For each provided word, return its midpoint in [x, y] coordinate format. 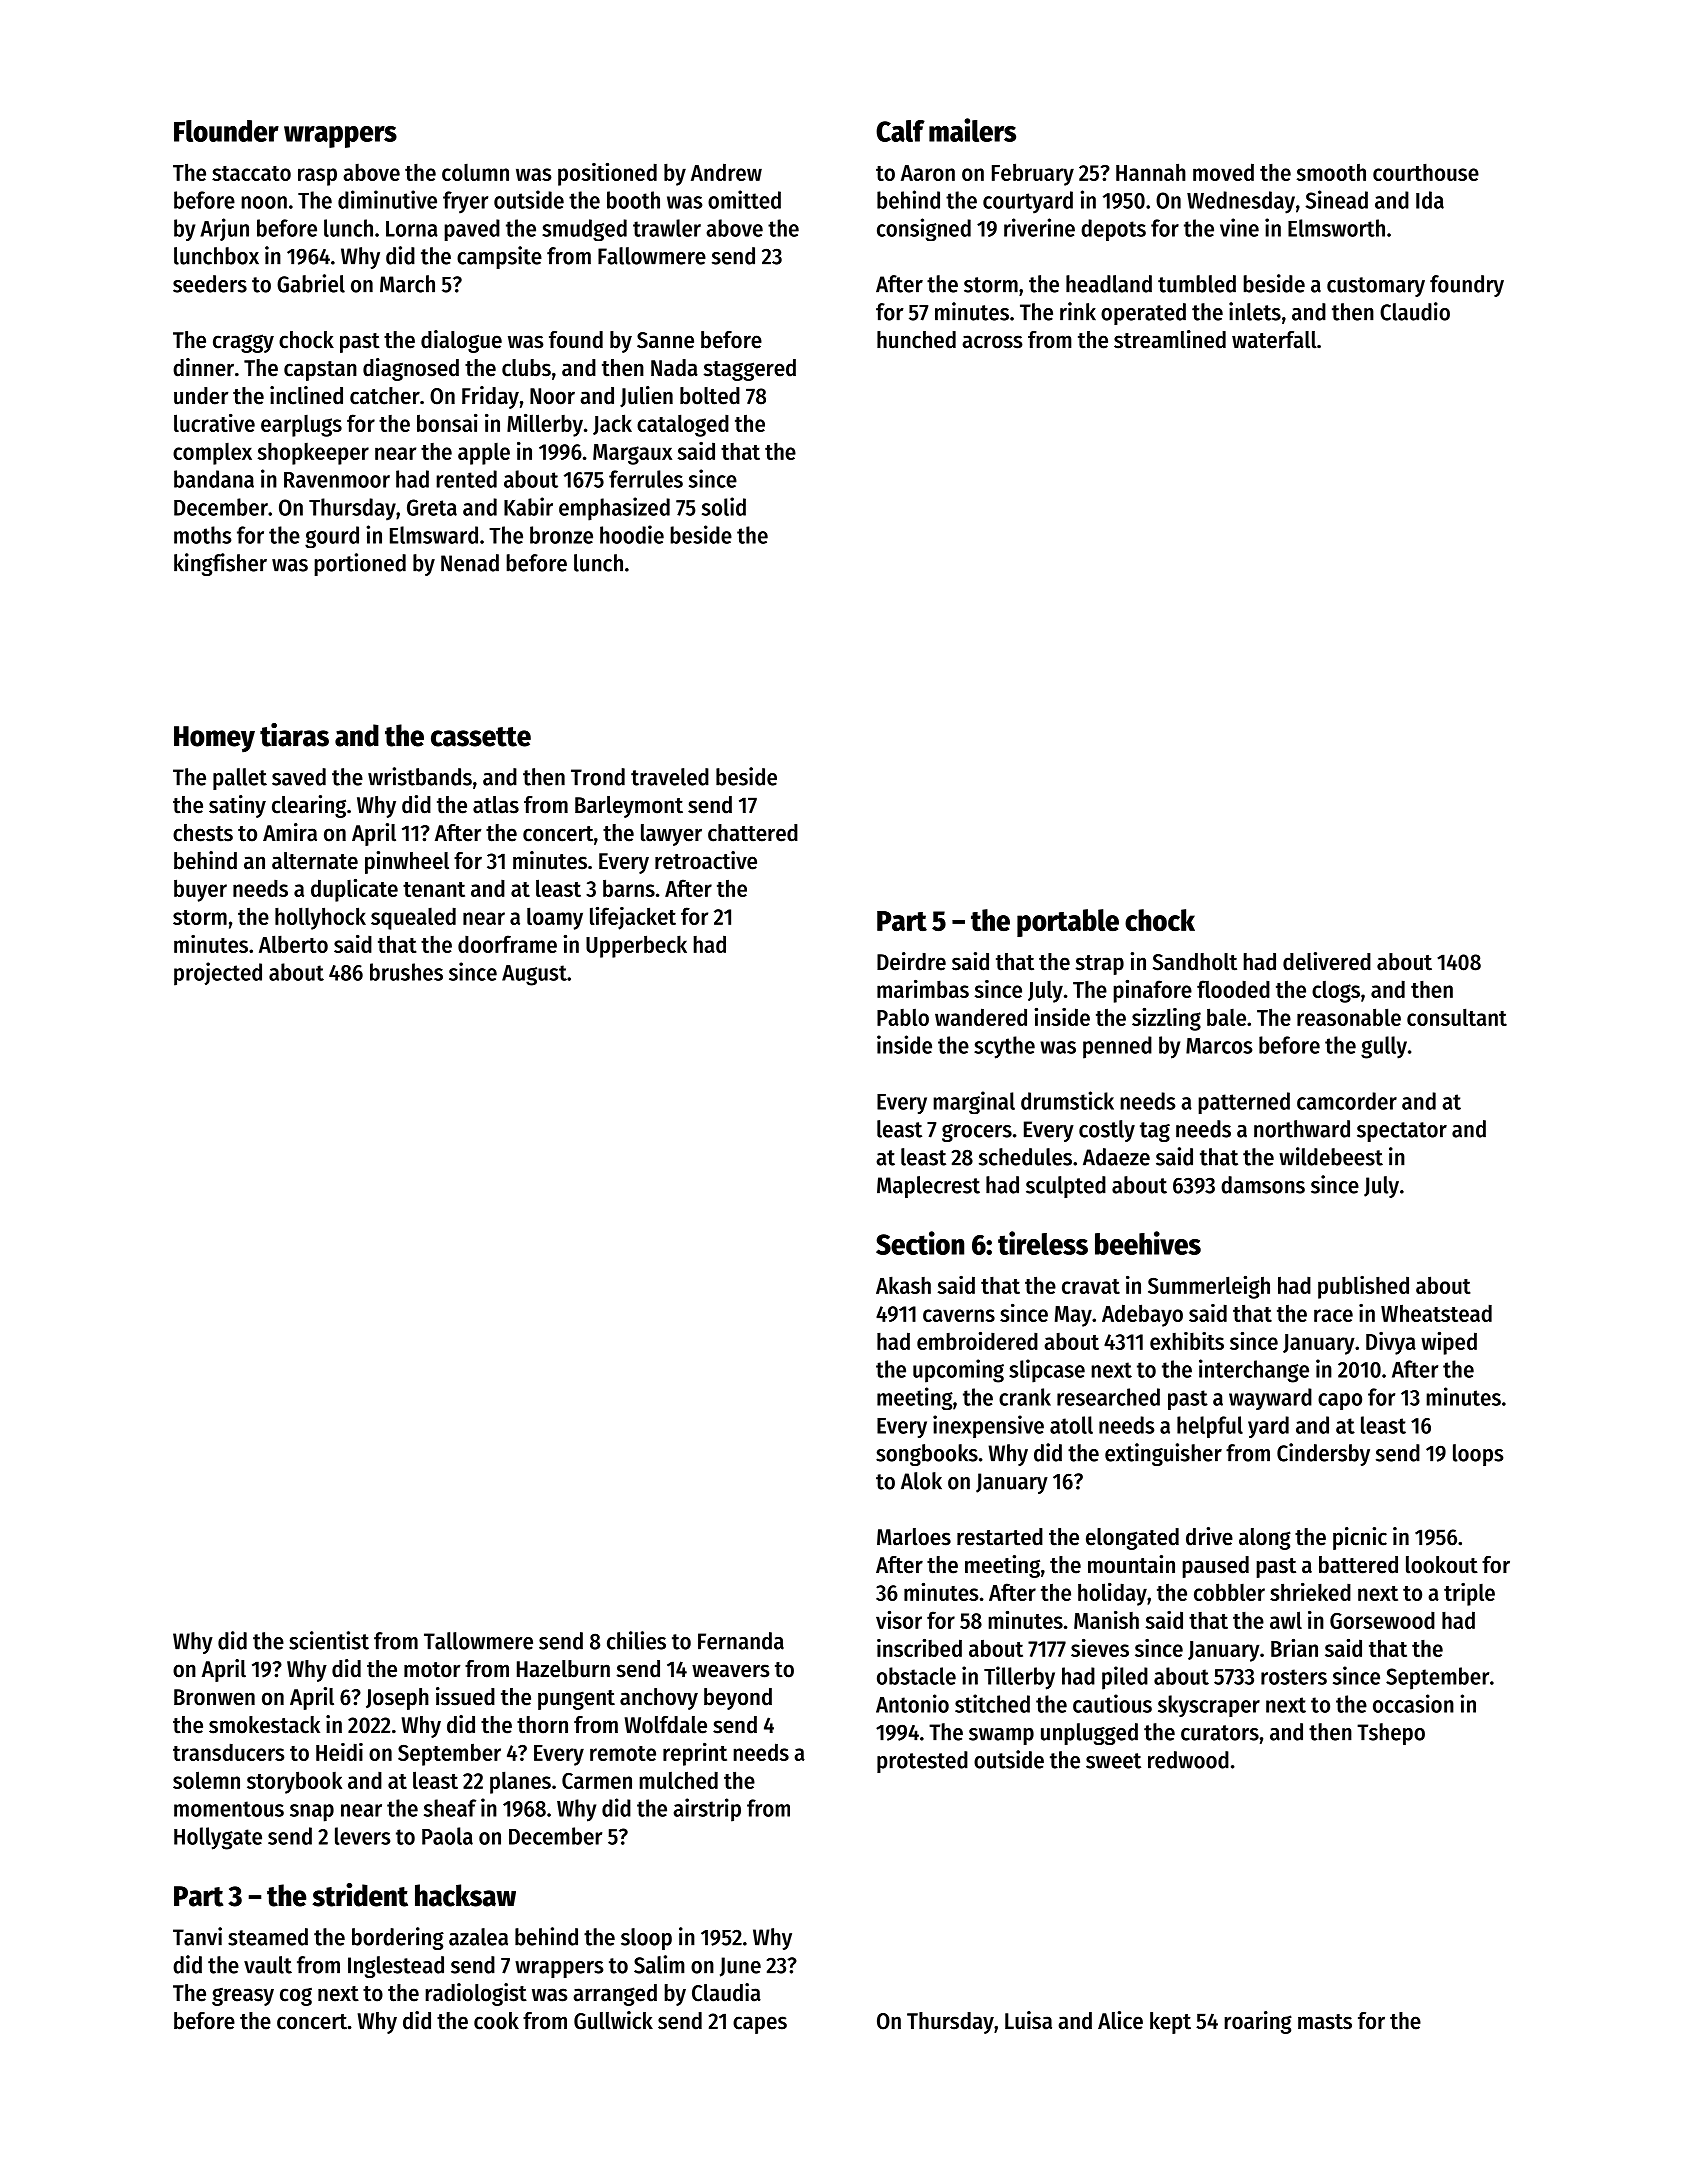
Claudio [1415, 311]
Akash [903, 1285]
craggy [243, 343]
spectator [1402, 1132]
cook [496, 2021]
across [992, 342]
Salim [659, 1964]
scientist [329, 1640]
